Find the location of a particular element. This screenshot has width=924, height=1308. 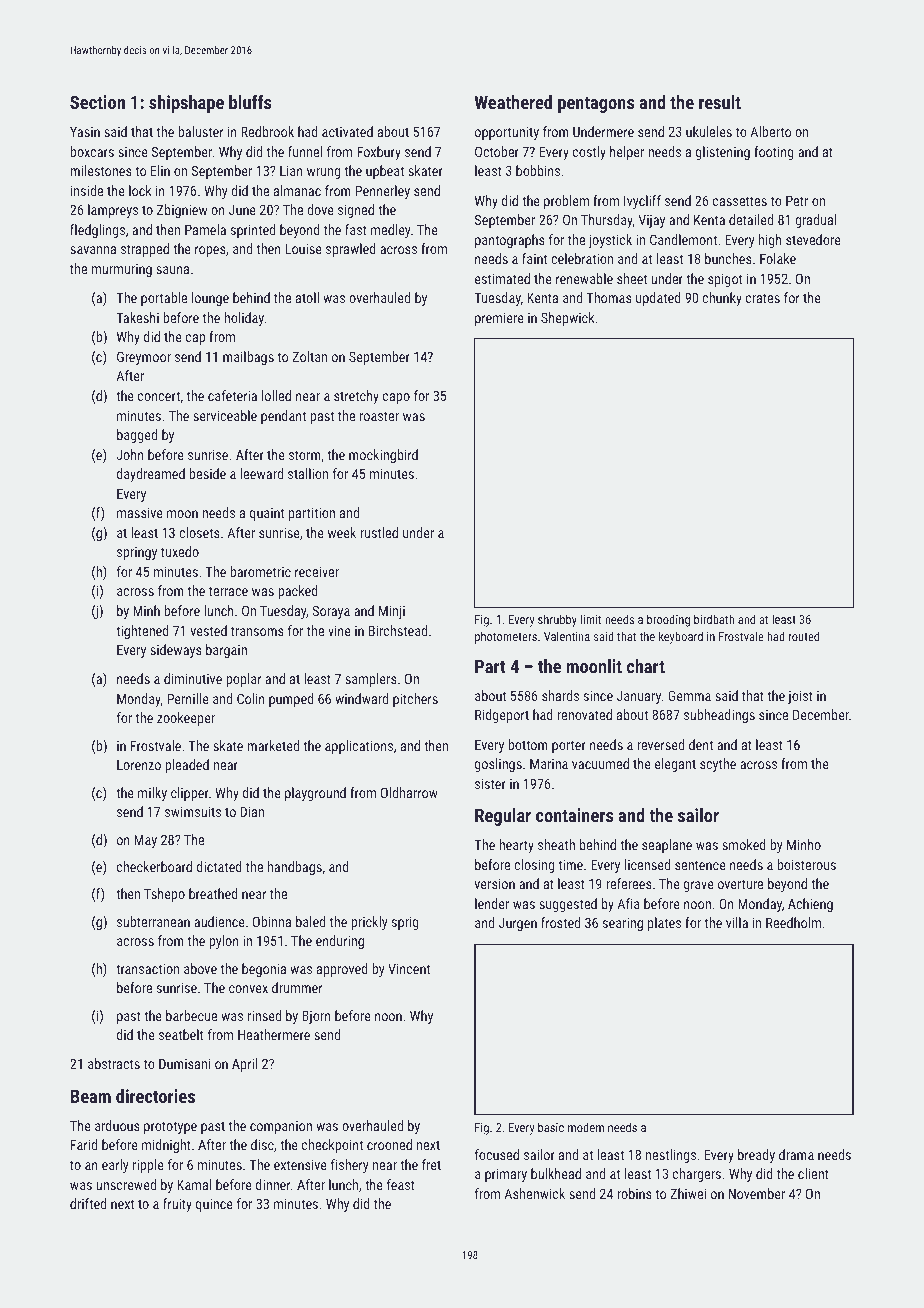

porter is located at coordinates (569, 746).
